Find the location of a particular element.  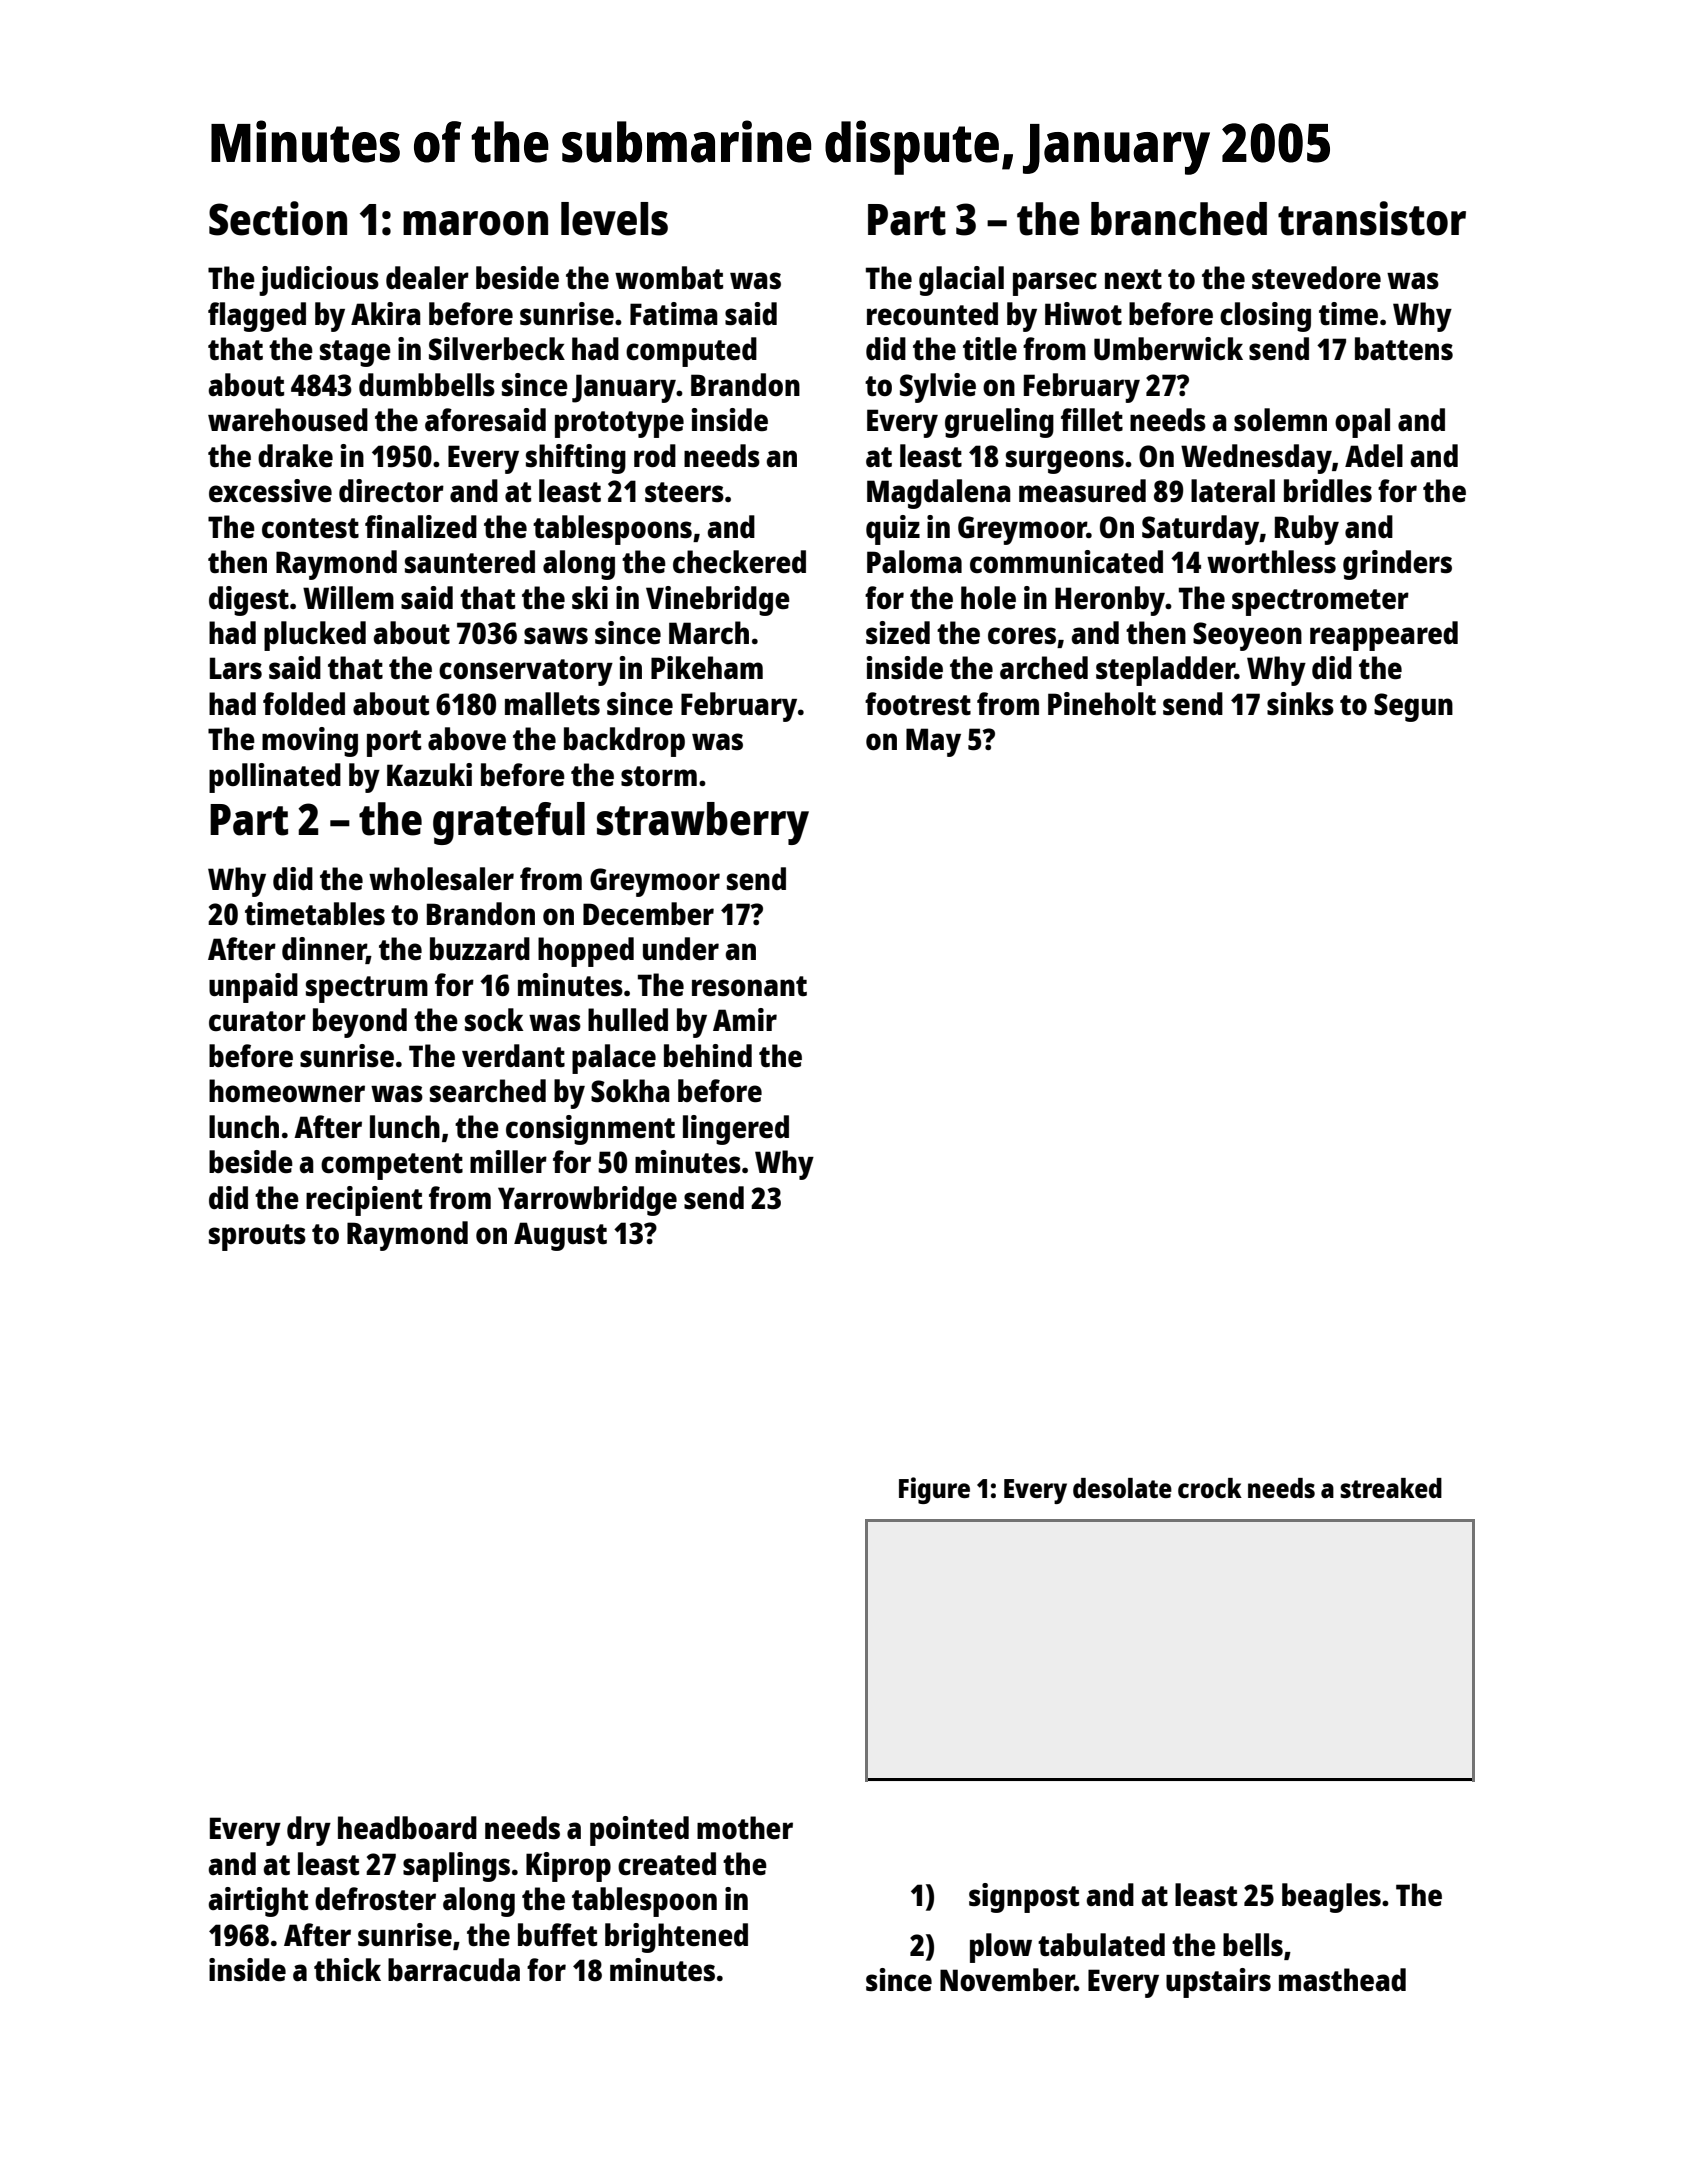

defroster is located at coordinates (375, 1899).
